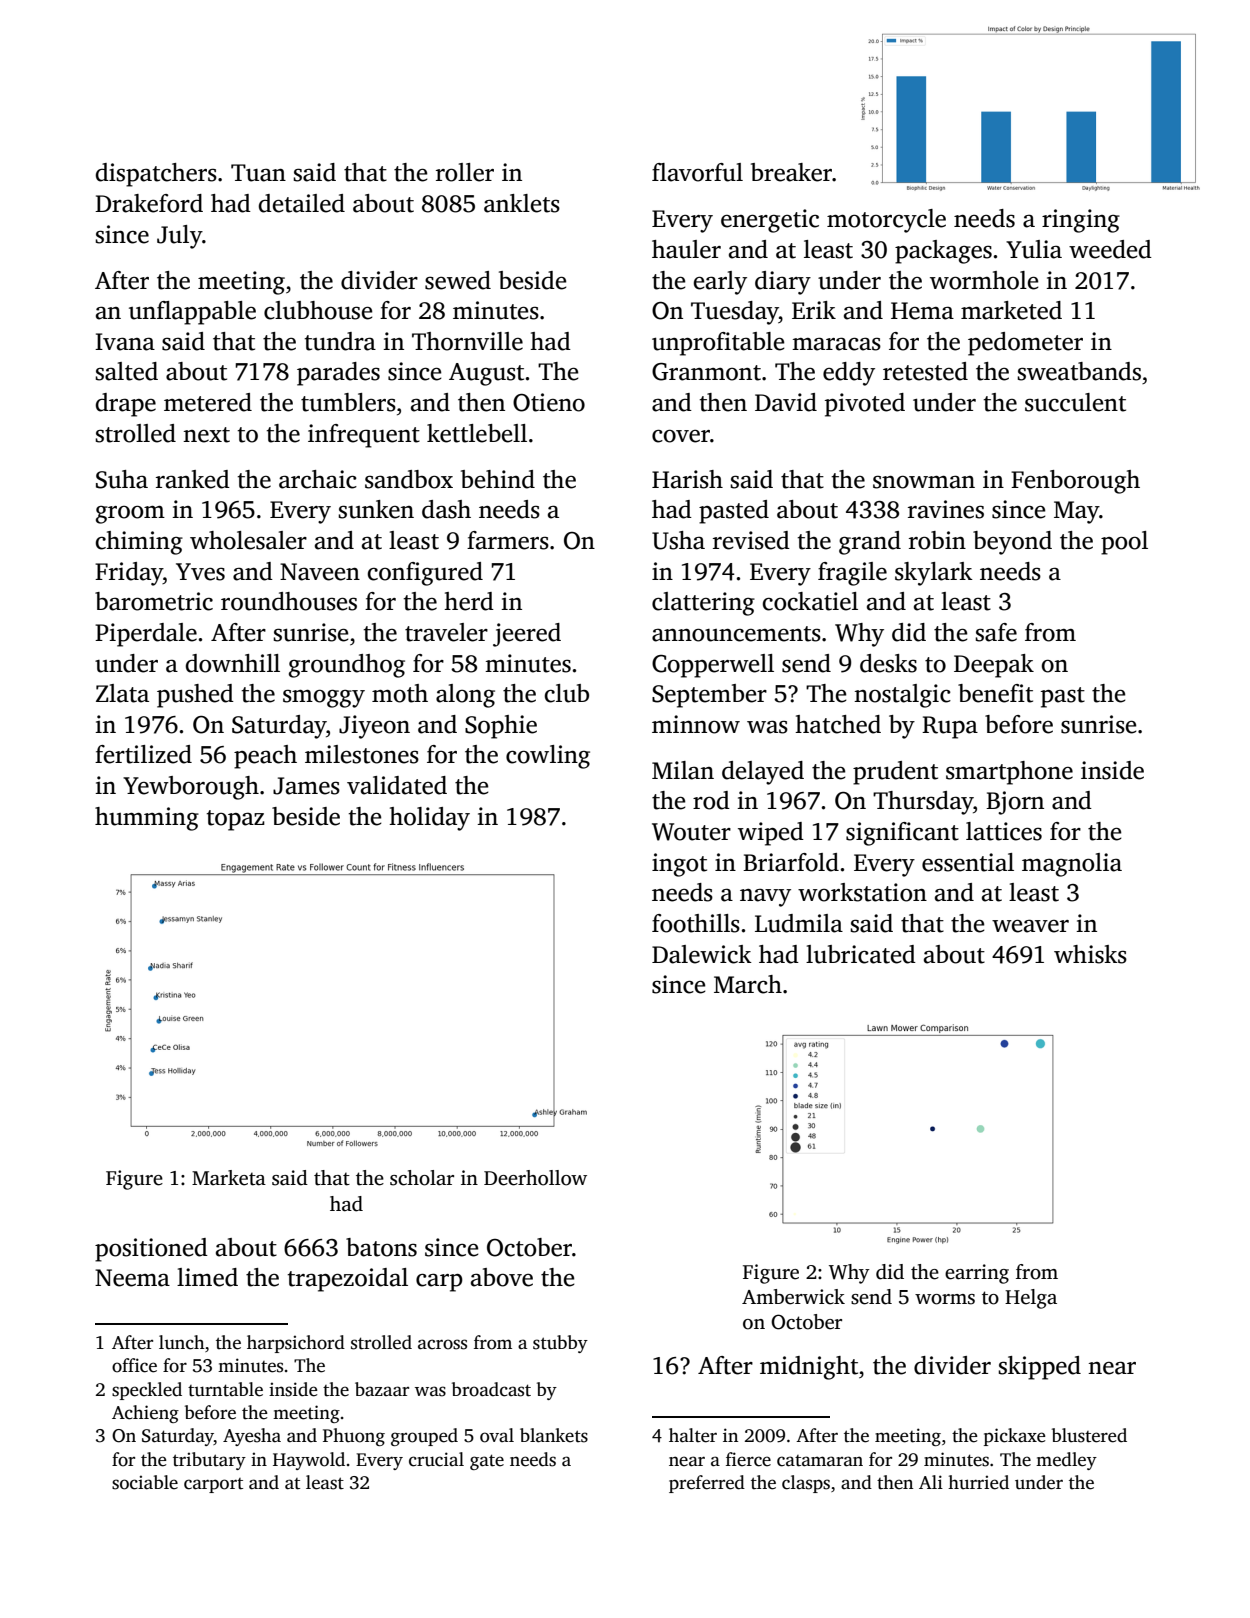 The height and width of the page is (1618, 1250). Describe the element at coordinates (156, 175) in the page. I see `dispatchers` at that location.
